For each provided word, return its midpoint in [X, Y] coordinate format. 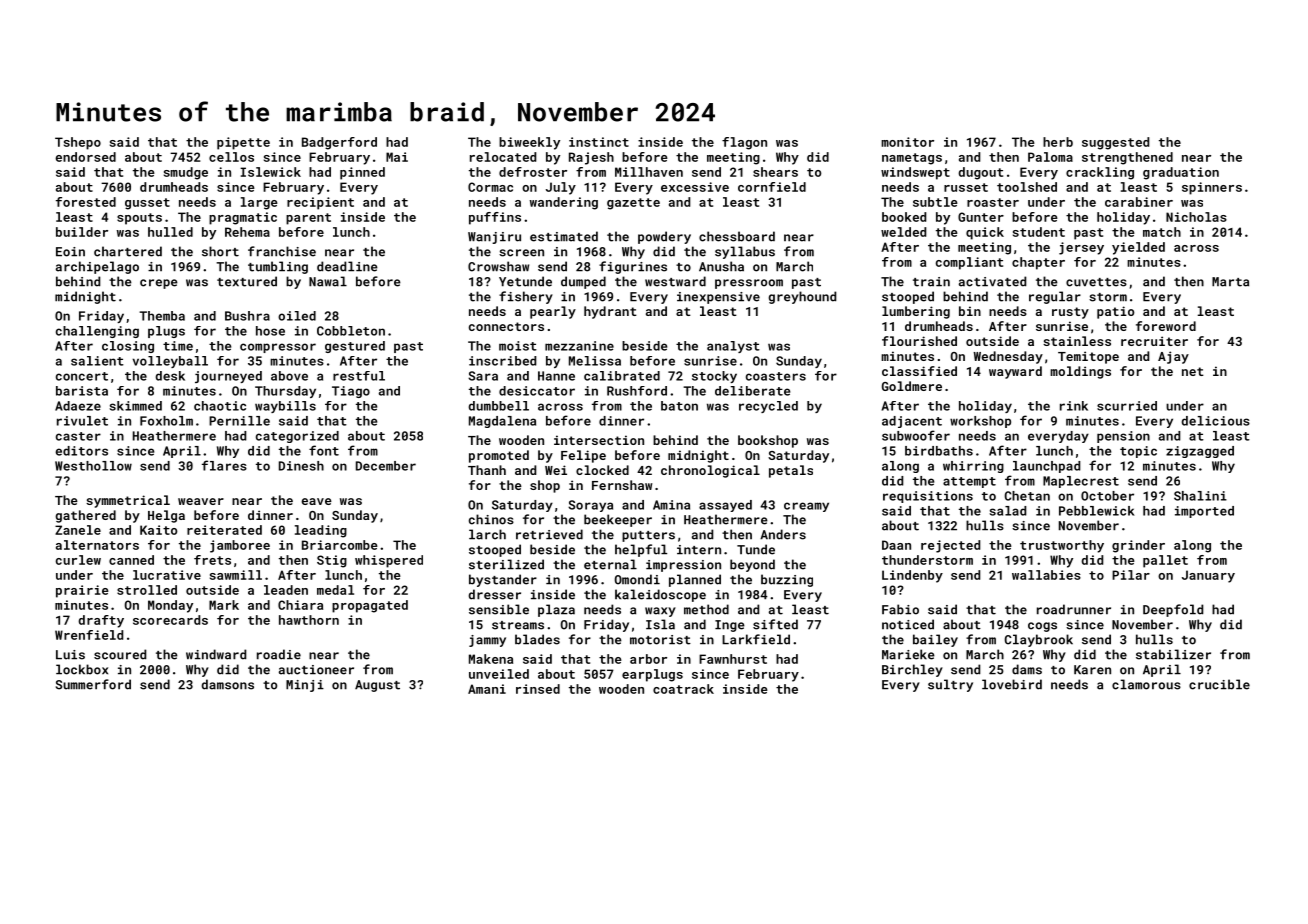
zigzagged [1200, 452]
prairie [82, 591]
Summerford [93, 684]
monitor [907, 142]
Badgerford [339, 143]
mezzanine [579, 346]
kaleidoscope [660, 595]
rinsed [538, 689]
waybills [285, 407]
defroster [533, 172]
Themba [162, 316]
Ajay [1173, 357]
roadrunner [1074, 609]
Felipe [583, 456]
